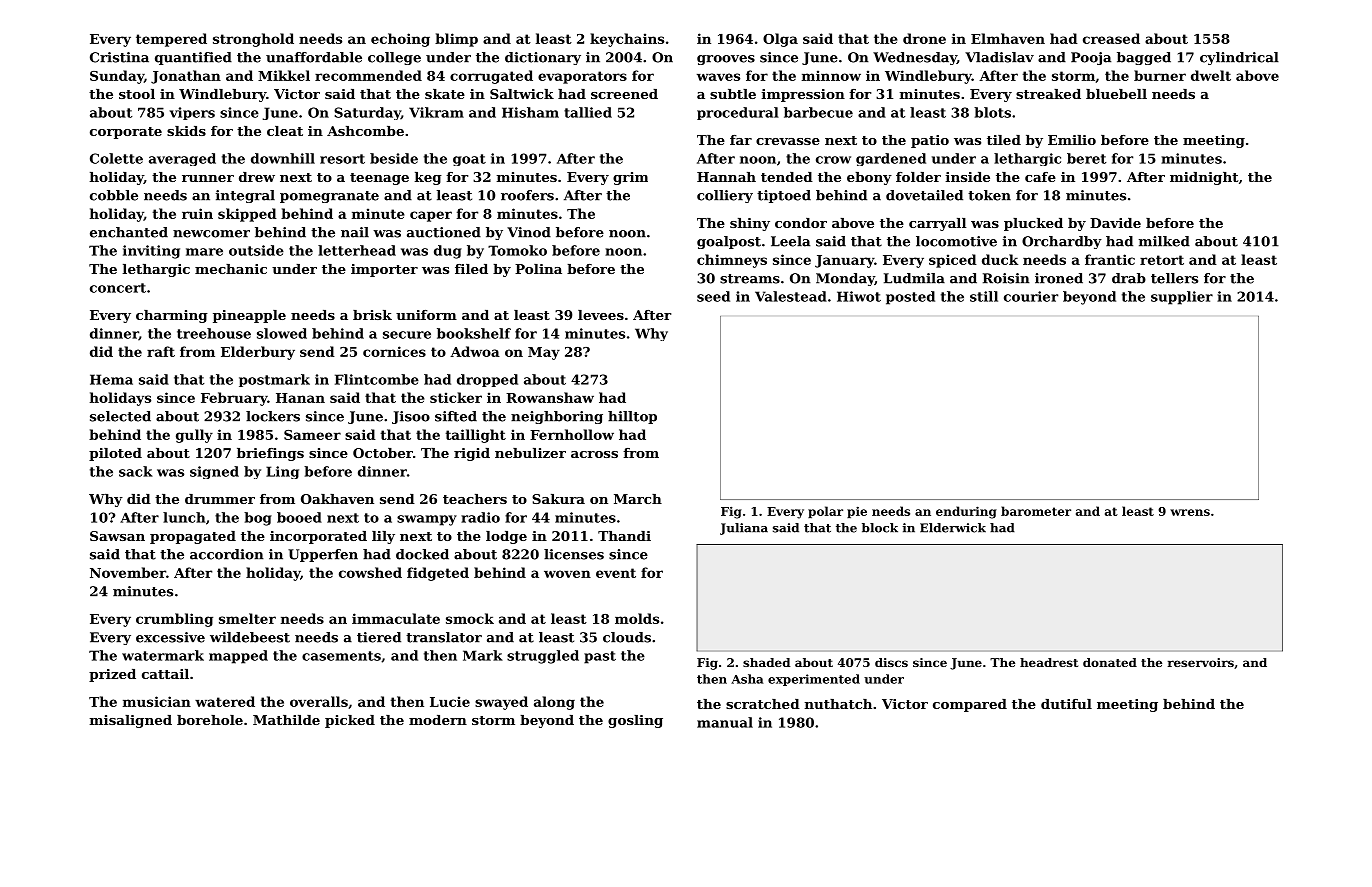 The width and height of the screenshot is (1372, 887). Describe the element at coordinates (171, 40) in the screenshot. I see `tempered` at that location.
